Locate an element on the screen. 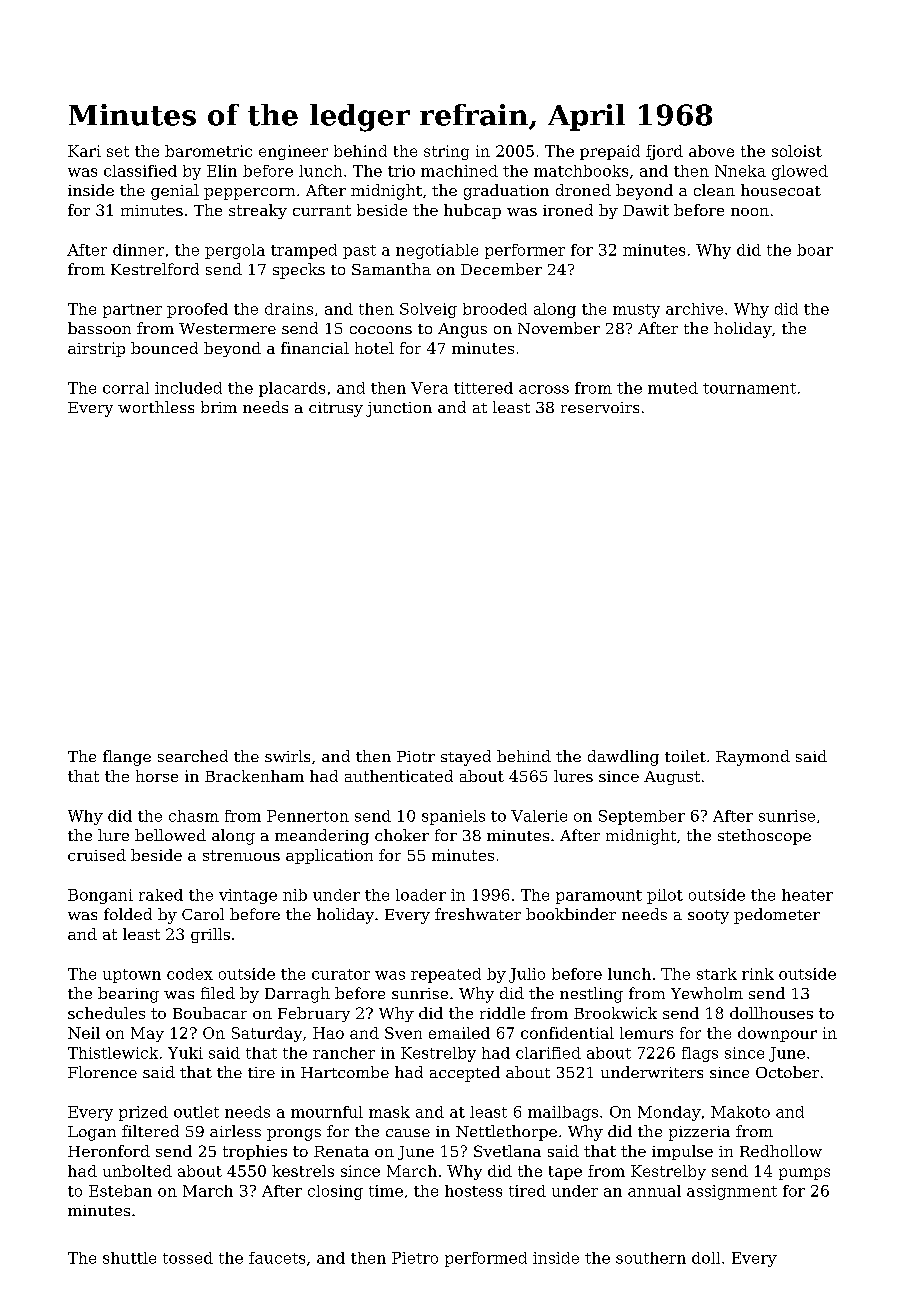 The image size is (908, 1316). above is located at coordinates (711, 151).
